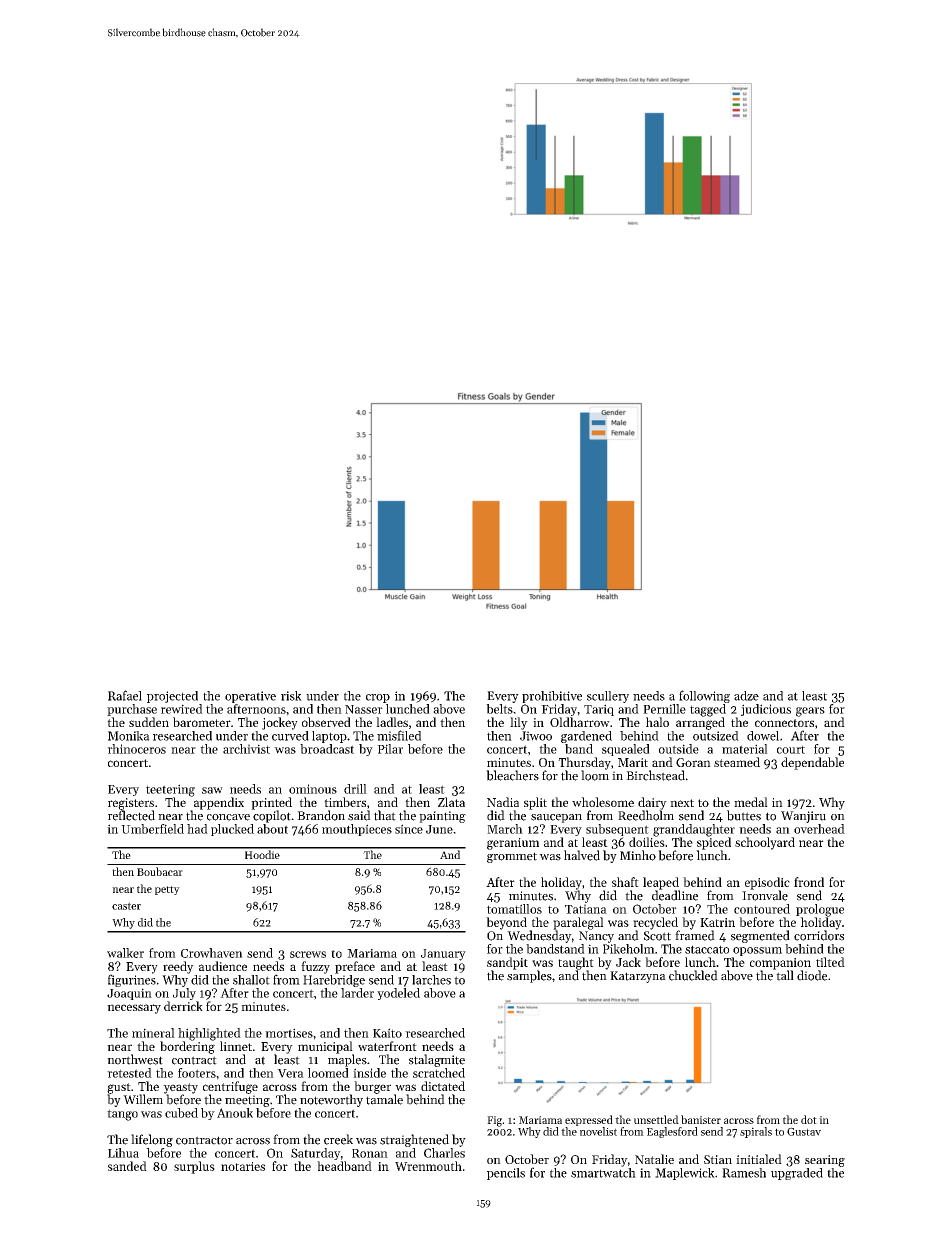 The width and height of the page is (952, 1233). What do you see at coordinates (746, 696) in the page?
I see `adze` at bounding box center [746, 696].
